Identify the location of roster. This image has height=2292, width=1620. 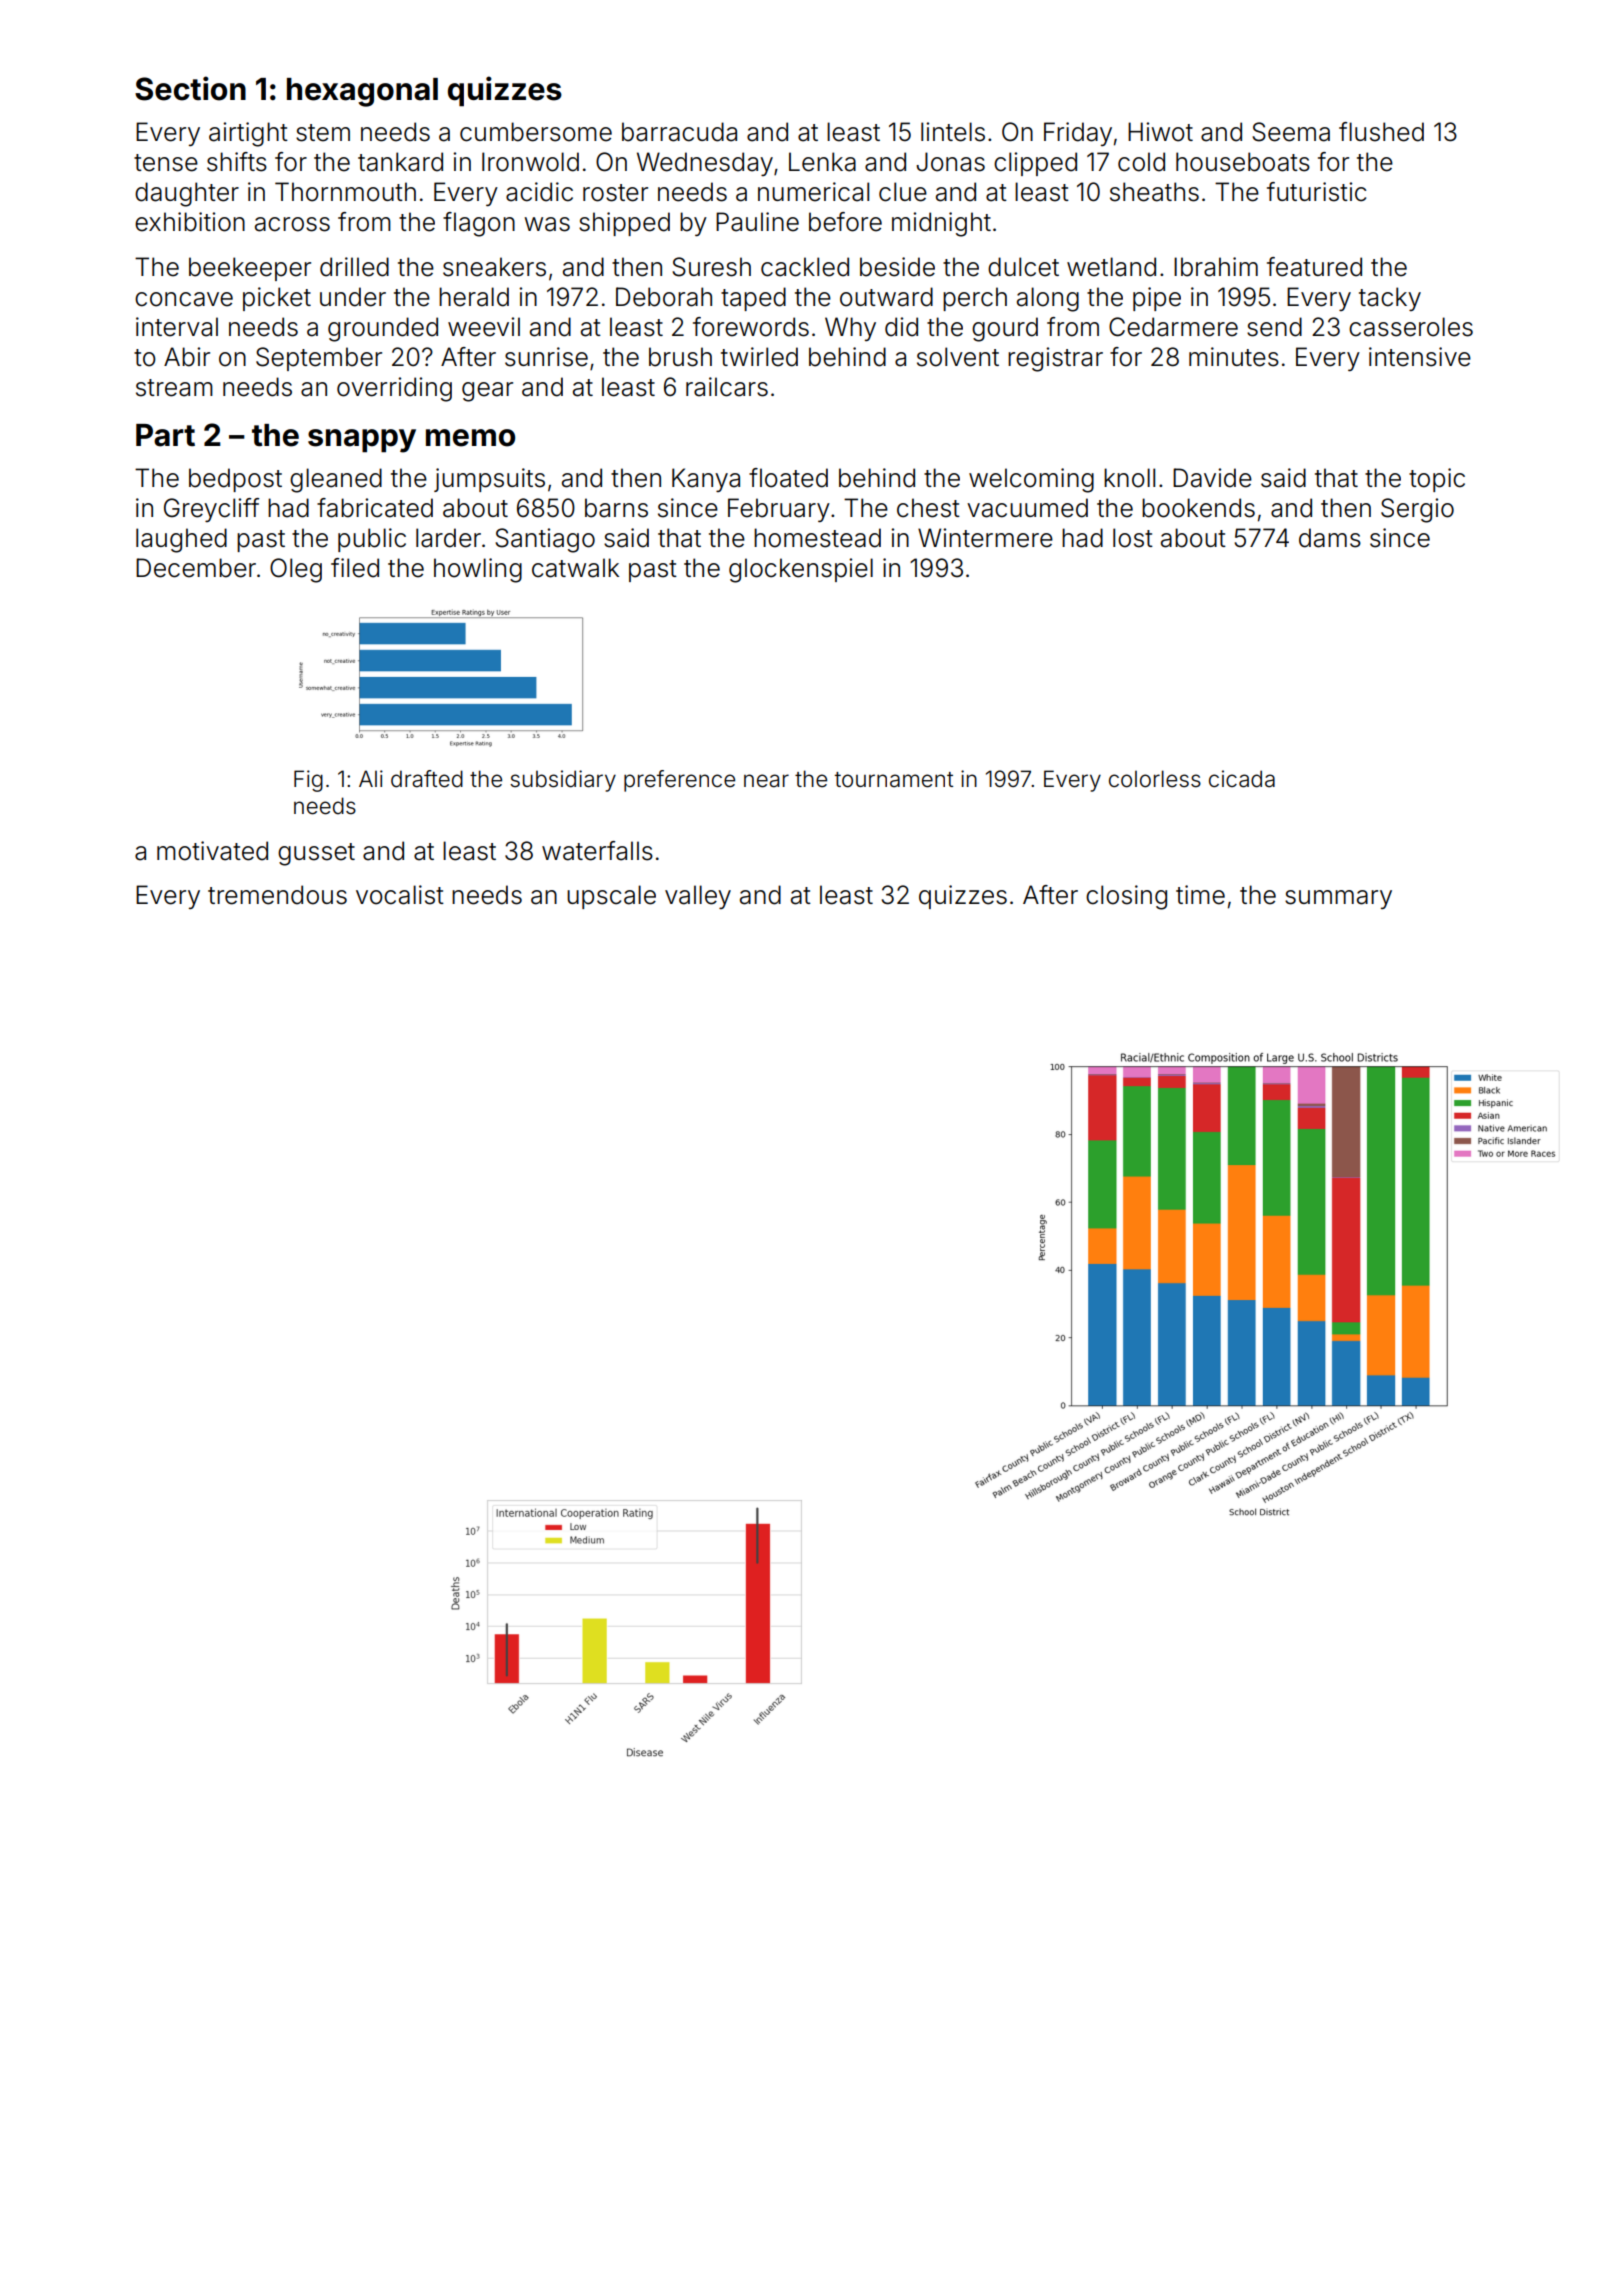
(615, 193).
